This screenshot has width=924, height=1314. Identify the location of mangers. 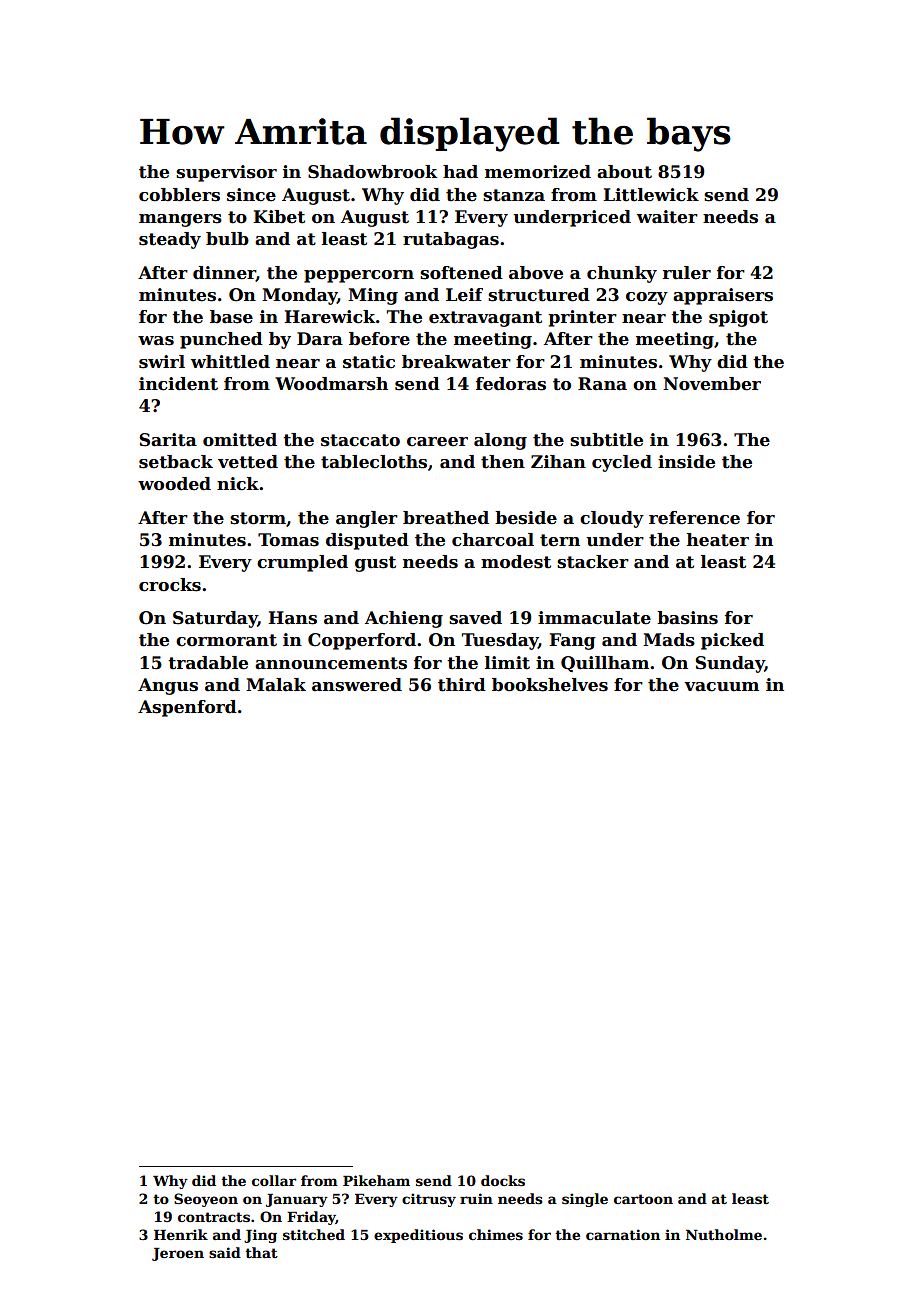
(180, 220).
